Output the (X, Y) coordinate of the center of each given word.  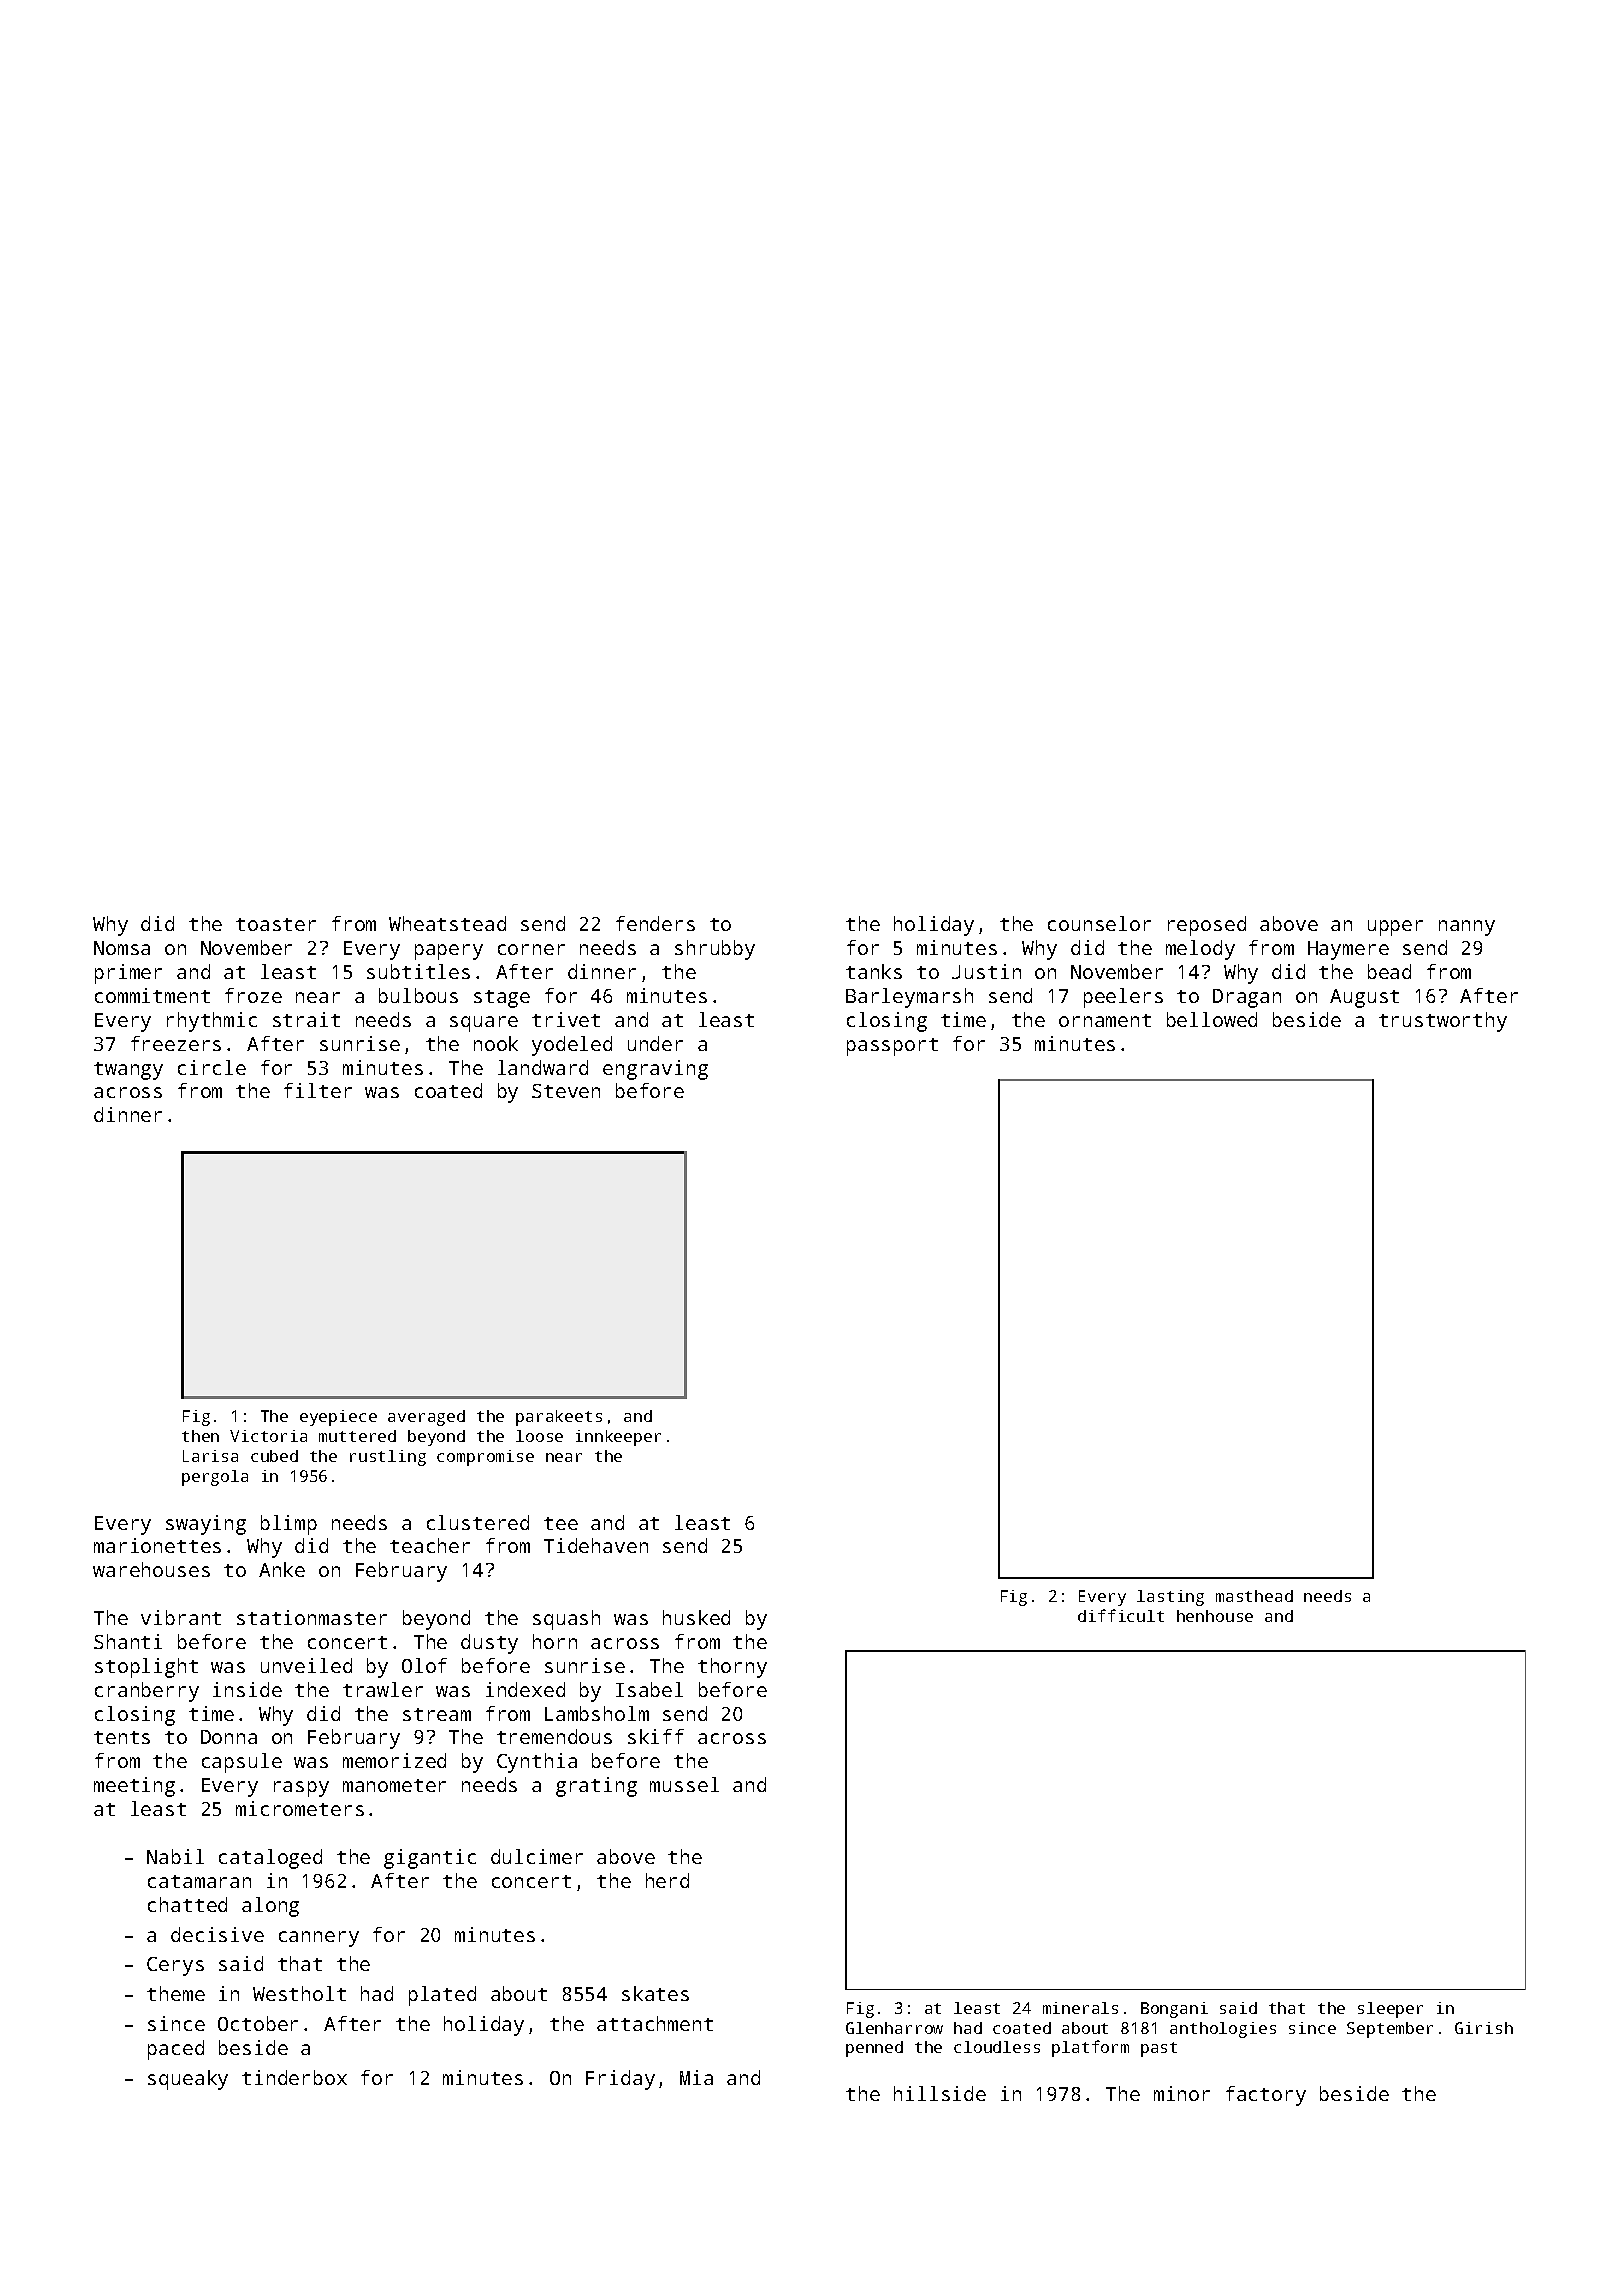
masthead (1254, 1596)
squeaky (188, 2080)
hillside (940, 2093)
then (200, 1436)
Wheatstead (447, 923)
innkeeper (618, 1438)
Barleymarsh (909, 998)
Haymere (1348, 950)
